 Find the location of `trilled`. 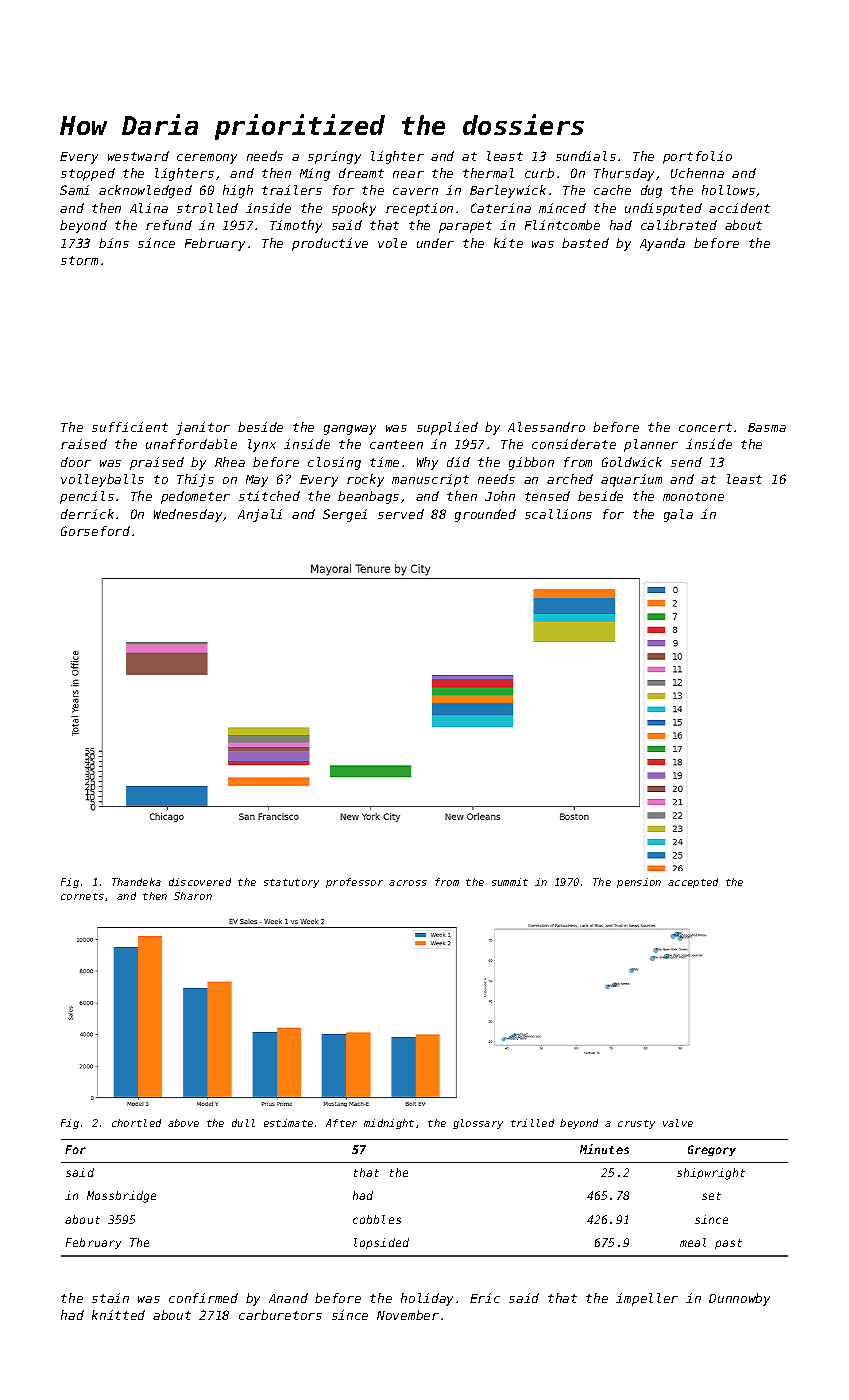

trilled is located at coordinates (532, 1123).
